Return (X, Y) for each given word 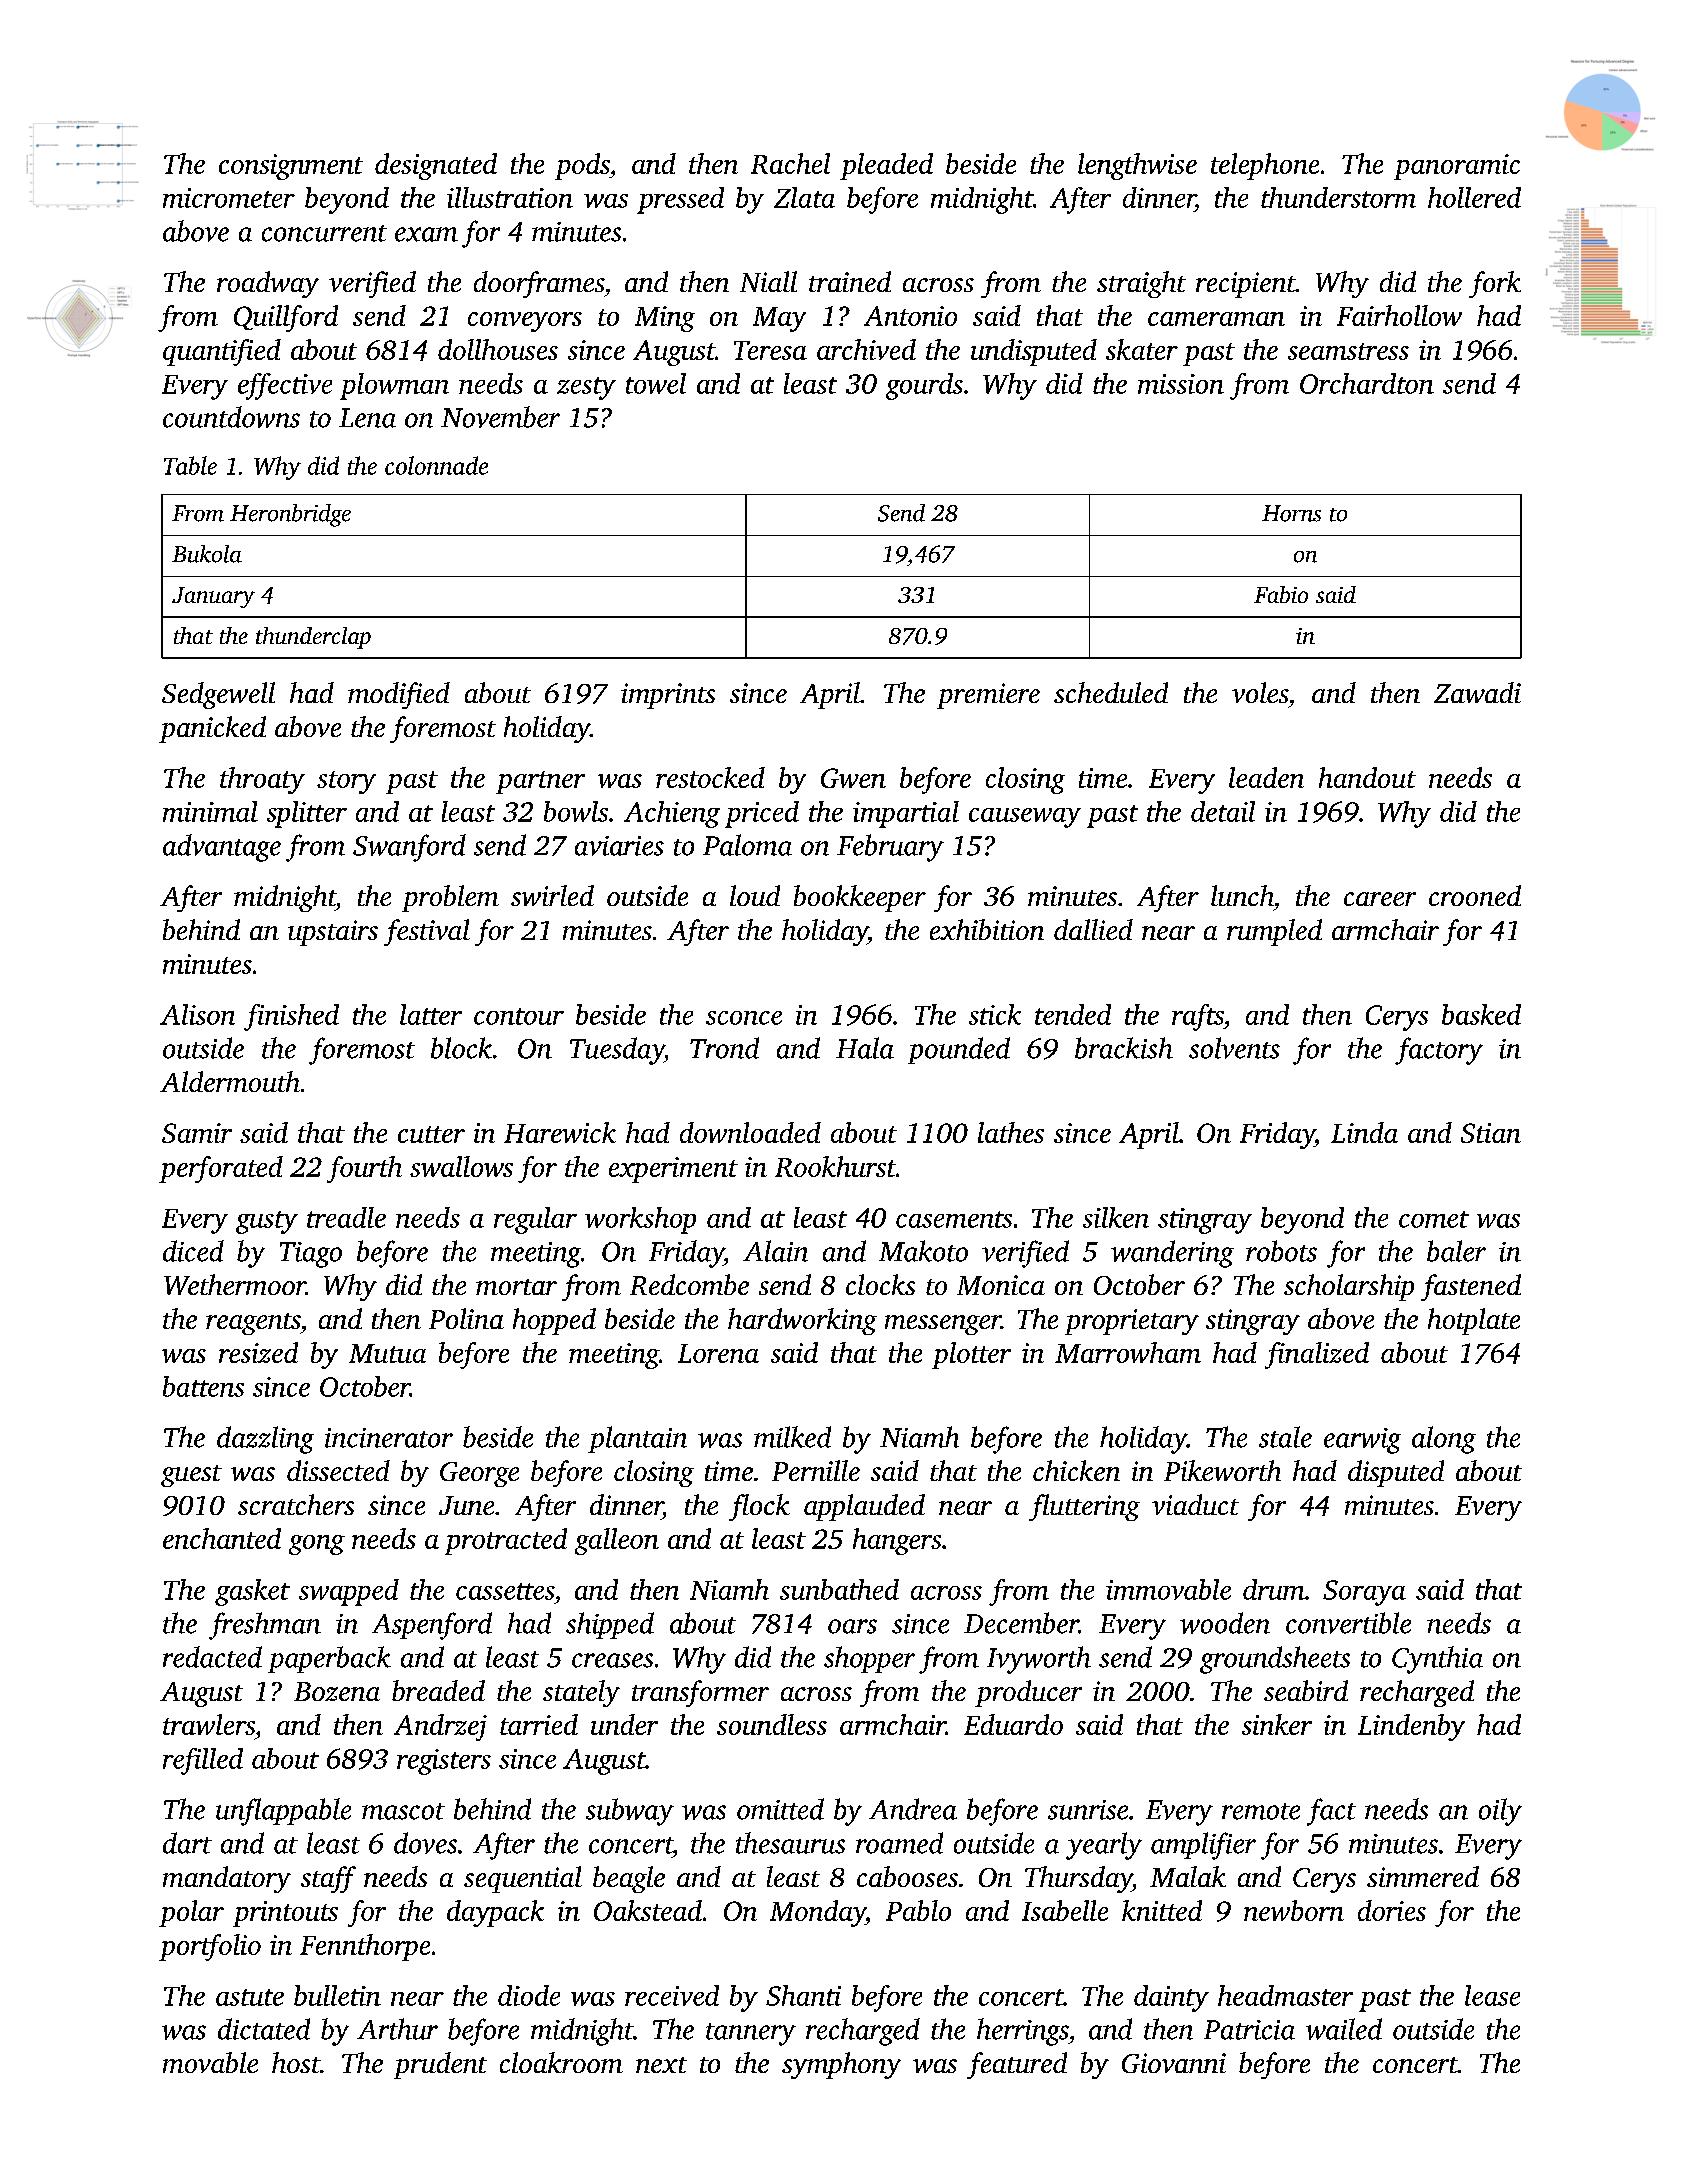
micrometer (229, 198)
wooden (1225, 1623)
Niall (768, 281)
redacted (212, 1657)
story (346, 782)
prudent (440, 2065)
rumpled (1274, 932)
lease (1492, 1995)
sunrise (1088, 1810)
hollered (1474, 197)
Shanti (803, 1995)
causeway (1025, 818)
